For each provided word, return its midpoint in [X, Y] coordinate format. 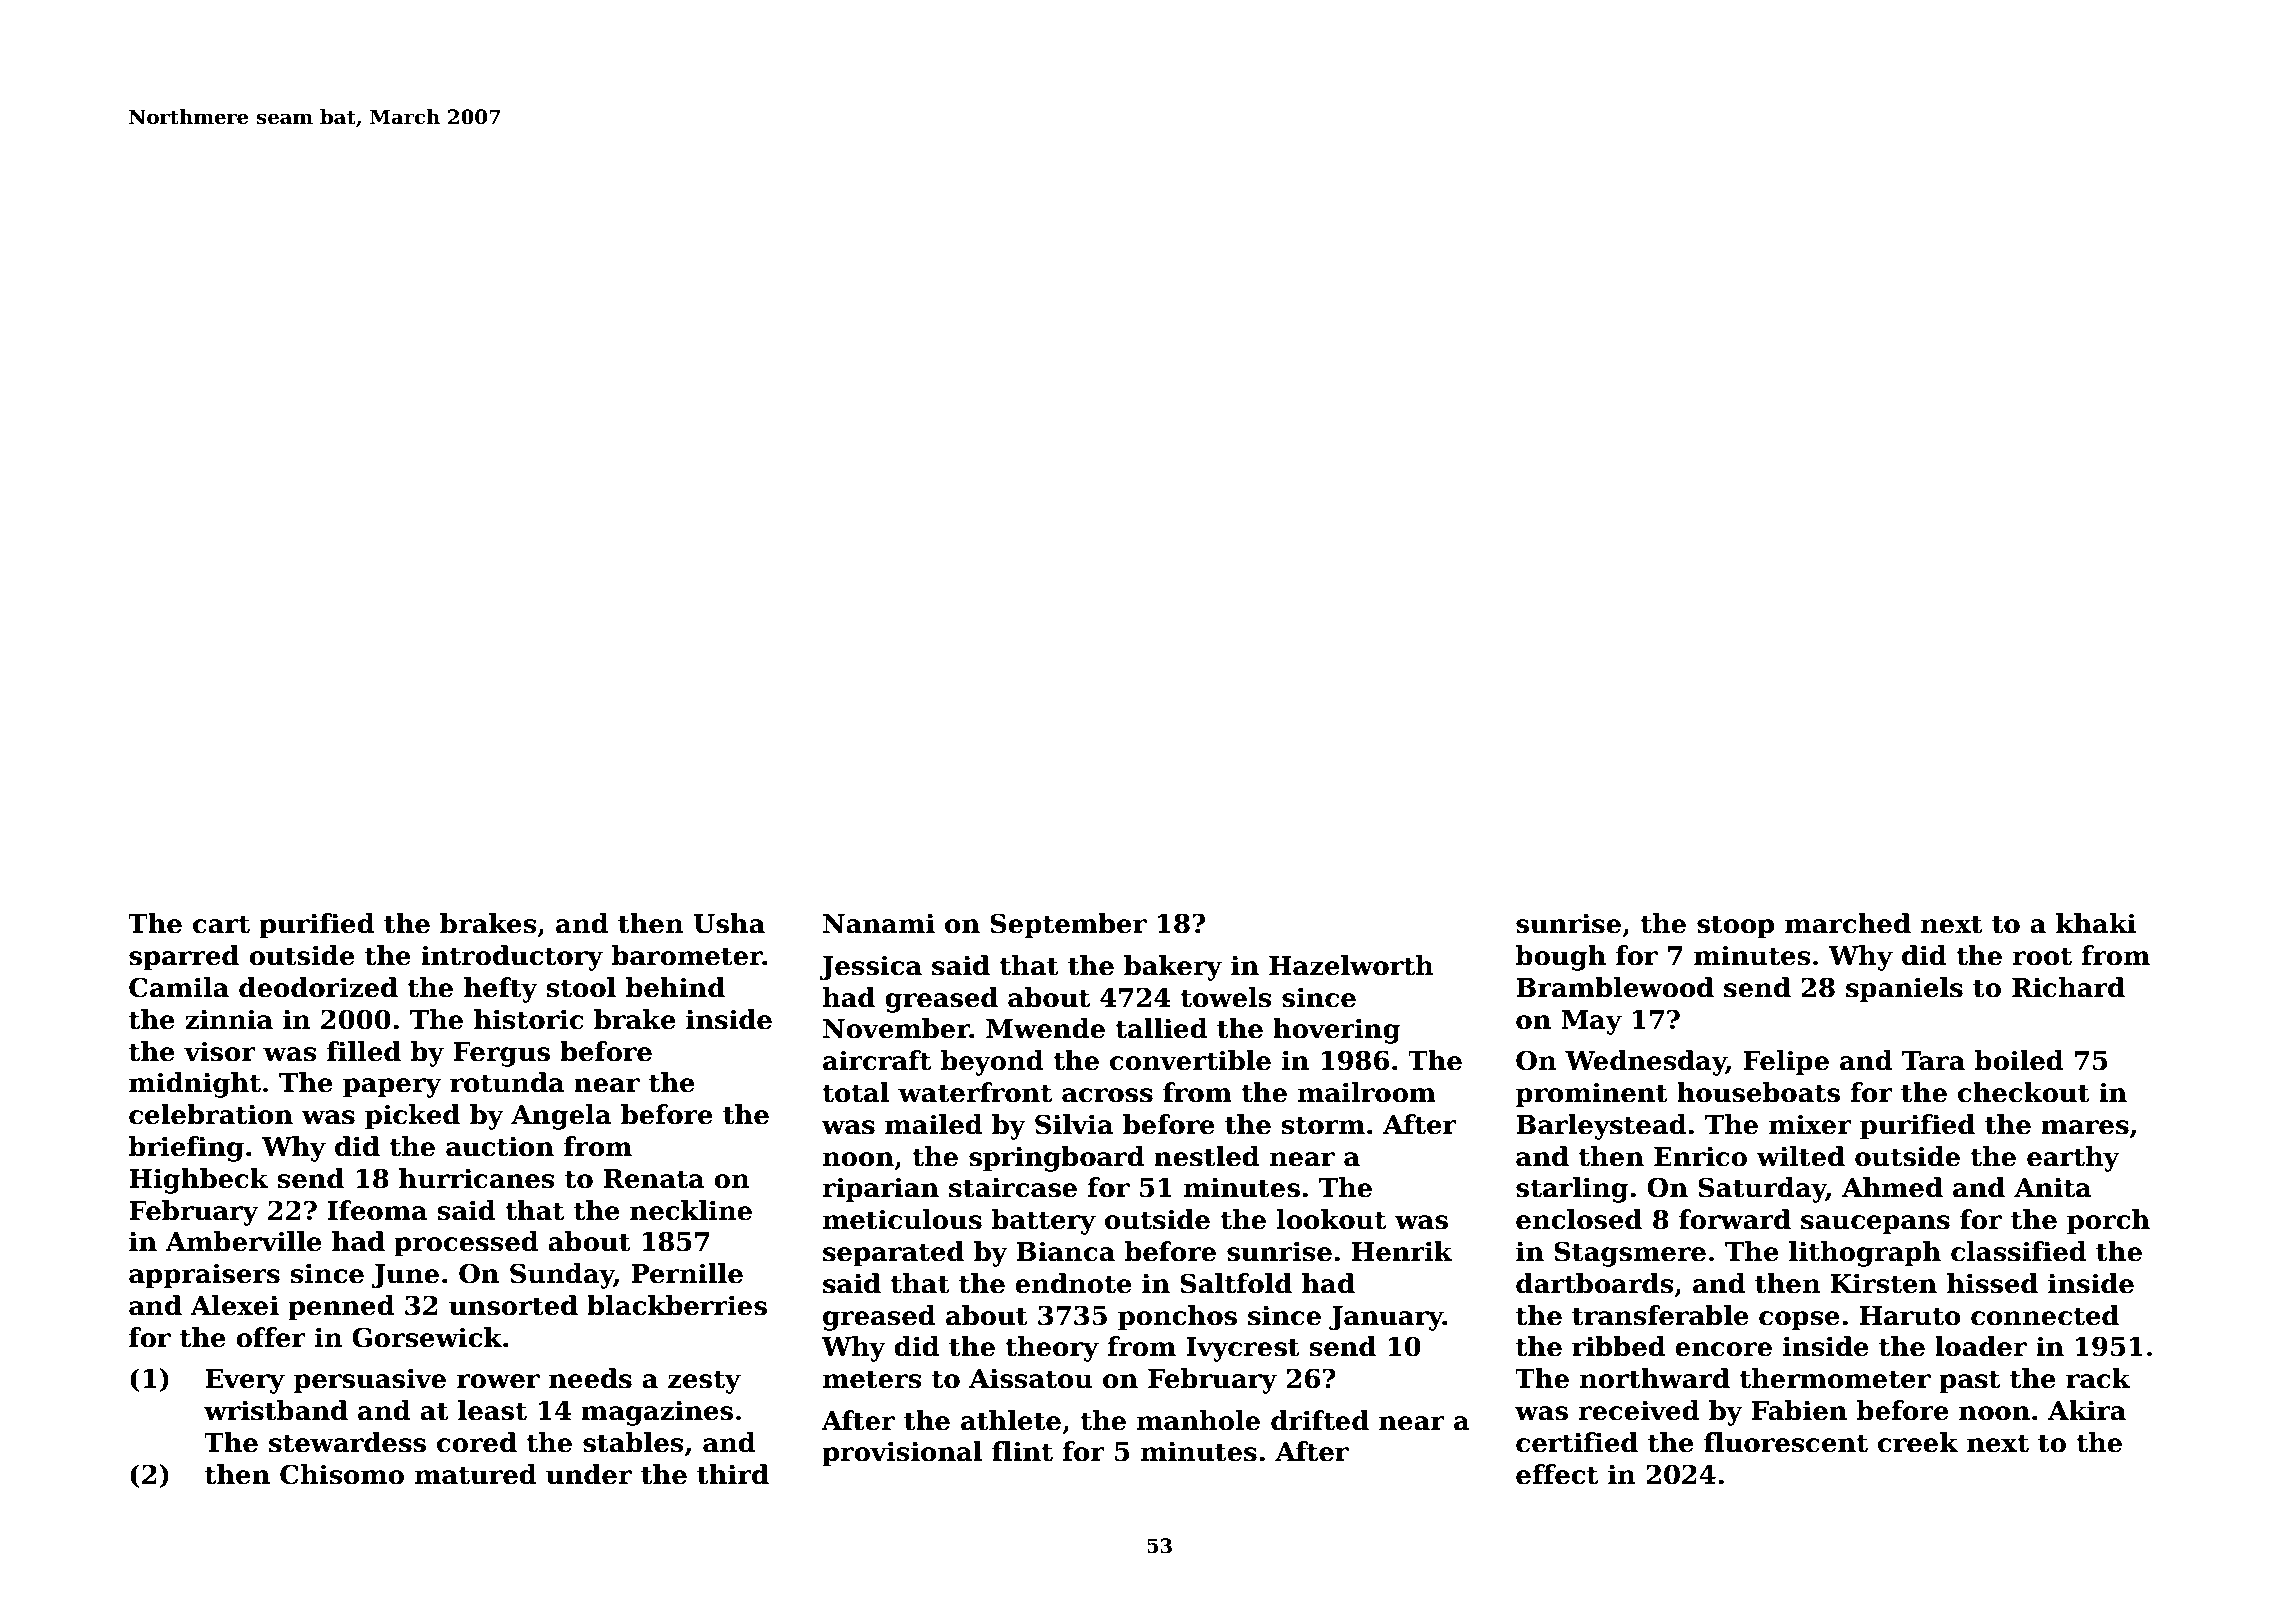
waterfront [975, 1092]
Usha [729, 923]
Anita [2053, 1187]
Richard [2068, 987]
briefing [186, 1149]
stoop [1735, 927]
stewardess [347, 1442]
